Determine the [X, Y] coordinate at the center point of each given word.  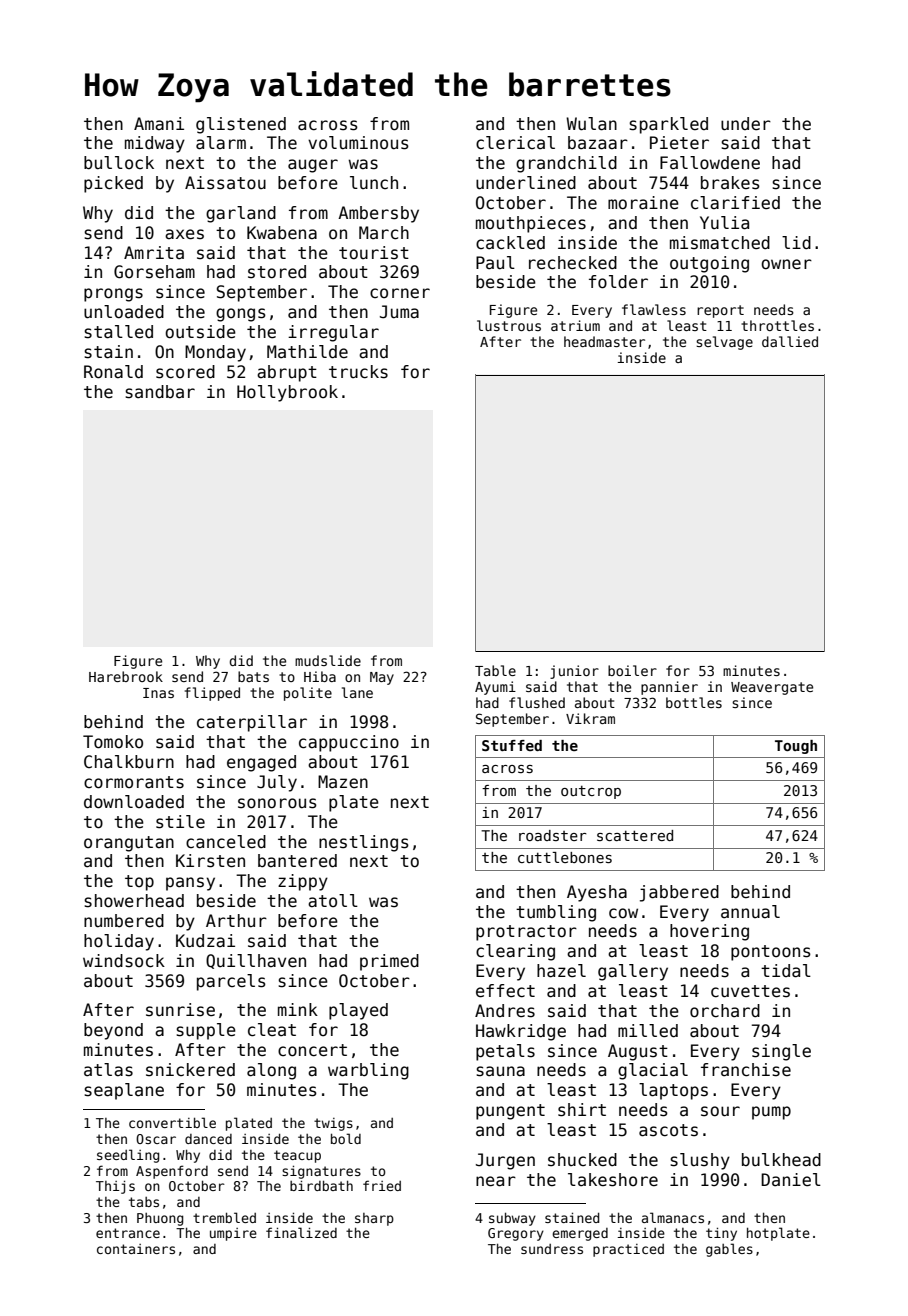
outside [200, 332]
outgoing [709, 264]
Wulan [591, 124]
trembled [224, 1217]
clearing [515, 952]
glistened [241, 125]
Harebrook [126, 676]
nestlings [364, 843]
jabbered [679, 893]
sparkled [668, 125]
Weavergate [772, 688]
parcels [231, 982]
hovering [709, 932]
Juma [399, 312]
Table [495, 670]
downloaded [134, 802]
